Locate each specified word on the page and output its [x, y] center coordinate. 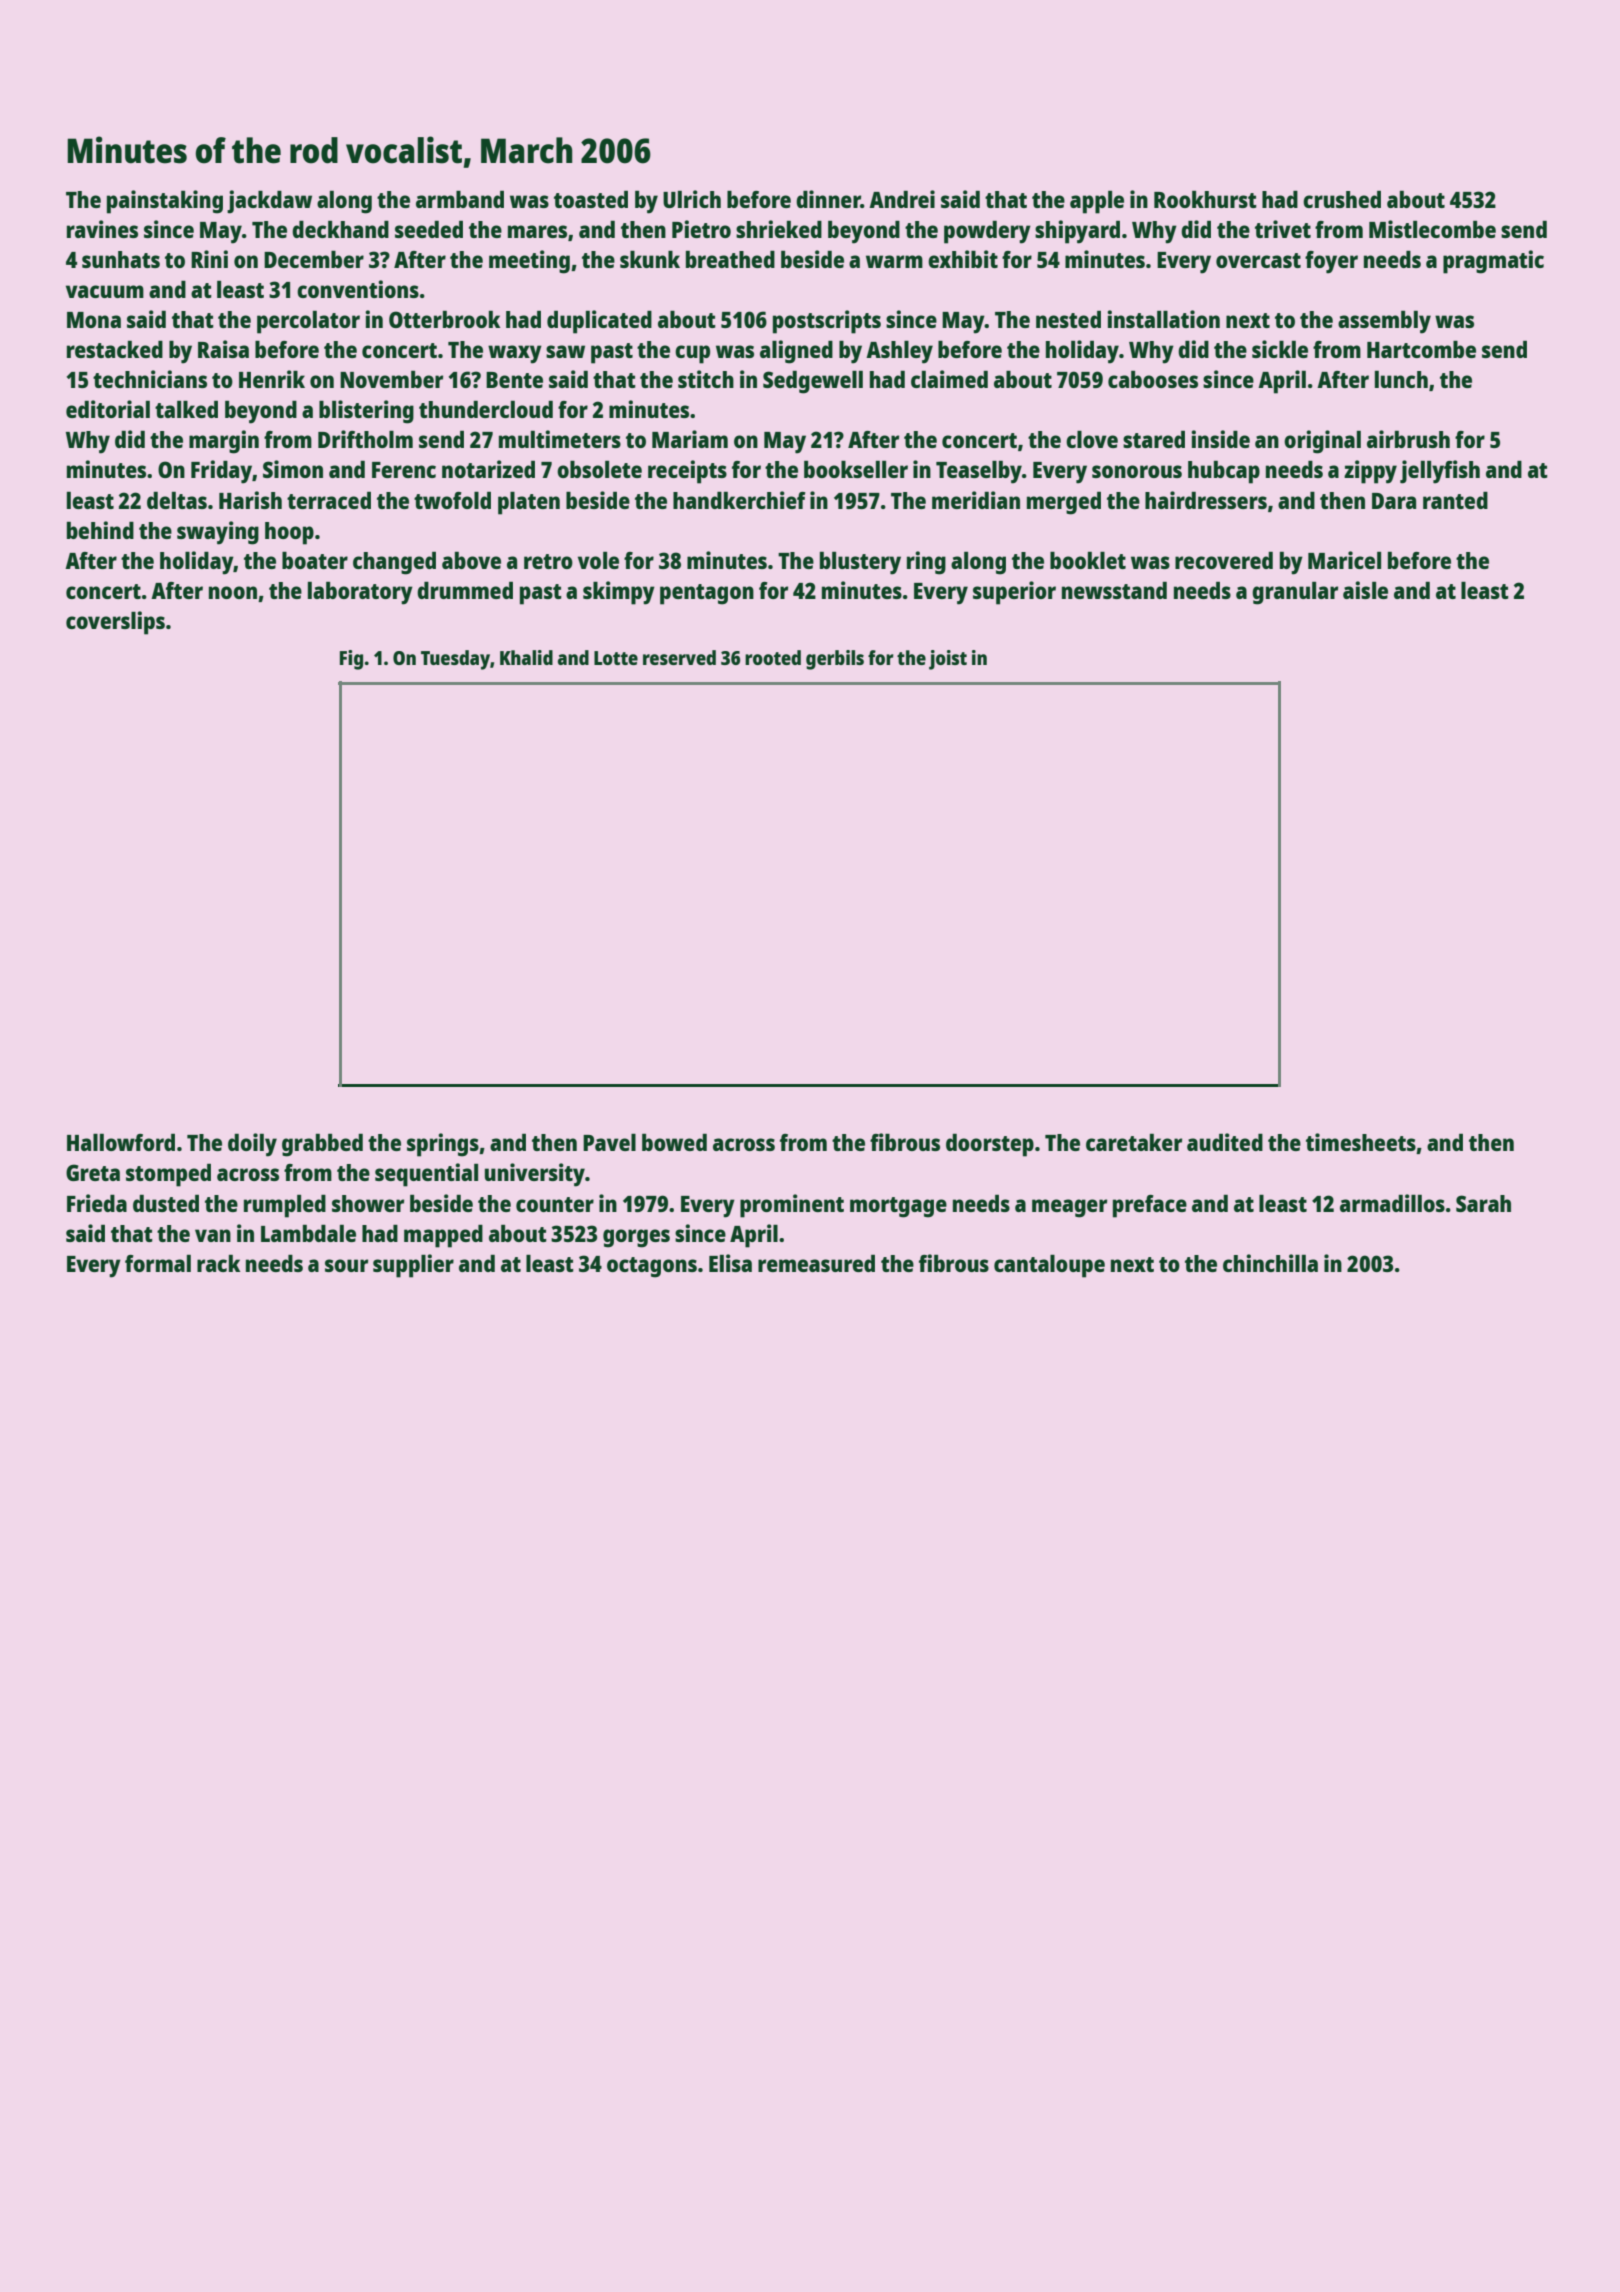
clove [1092, 439]
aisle [1365, 590]
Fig [351, 660]
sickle [1280, 349]
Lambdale [308, 1233]
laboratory [360, 593]
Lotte [616, 658]
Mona [94, 320]
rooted [773, 657]
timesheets [1361, 1142]
